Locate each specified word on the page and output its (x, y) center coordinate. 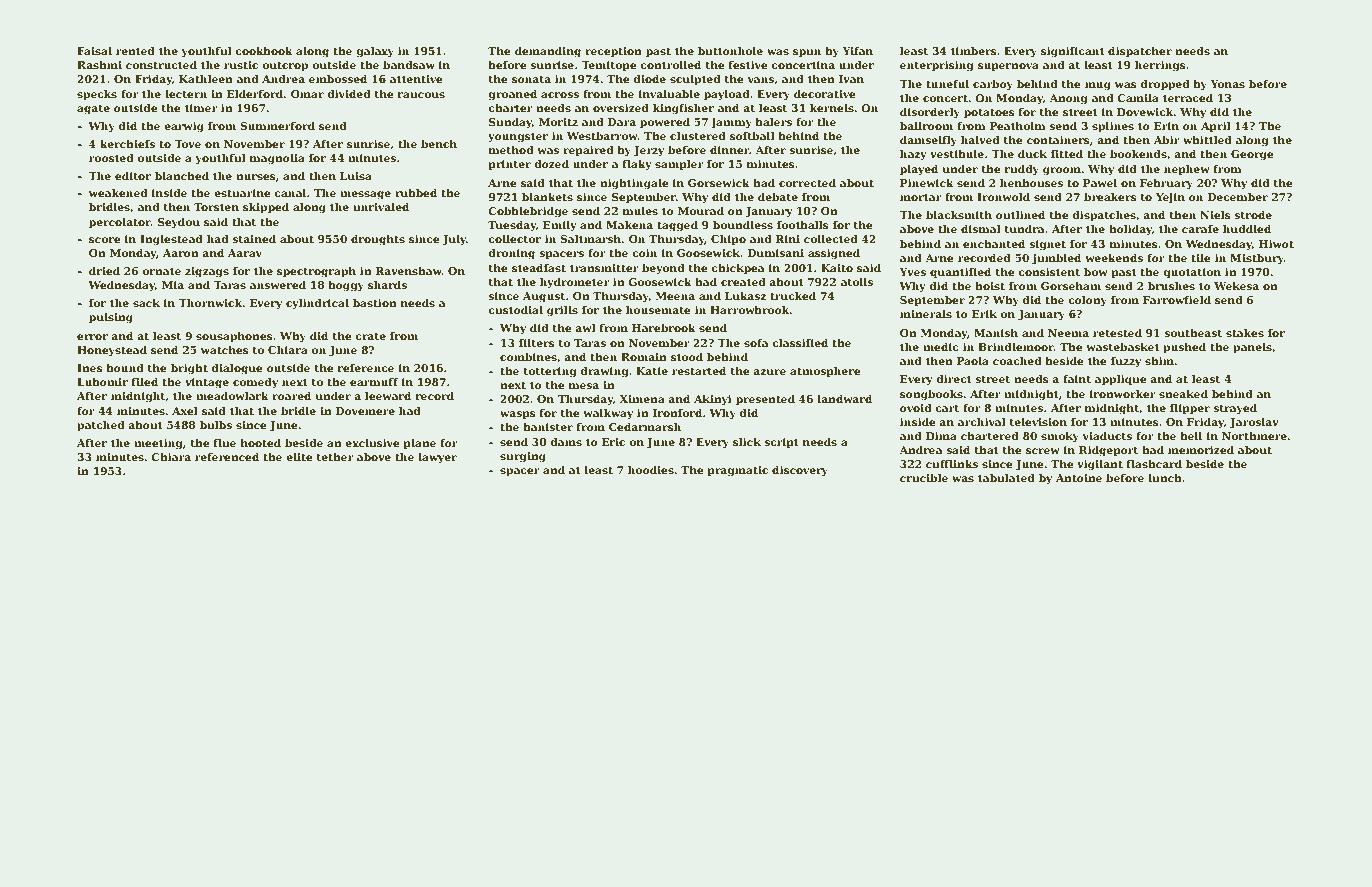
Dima (941, 436)
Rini (788, 239)
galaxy (375, 52)
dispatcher (1140, 52)
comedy (255, 383)
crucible (924, 478)
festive (748, 65)
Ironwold (1003, 197)
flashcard (1154, 464)
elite (299, 457)
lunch (1165, 478)
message (365, 195)
